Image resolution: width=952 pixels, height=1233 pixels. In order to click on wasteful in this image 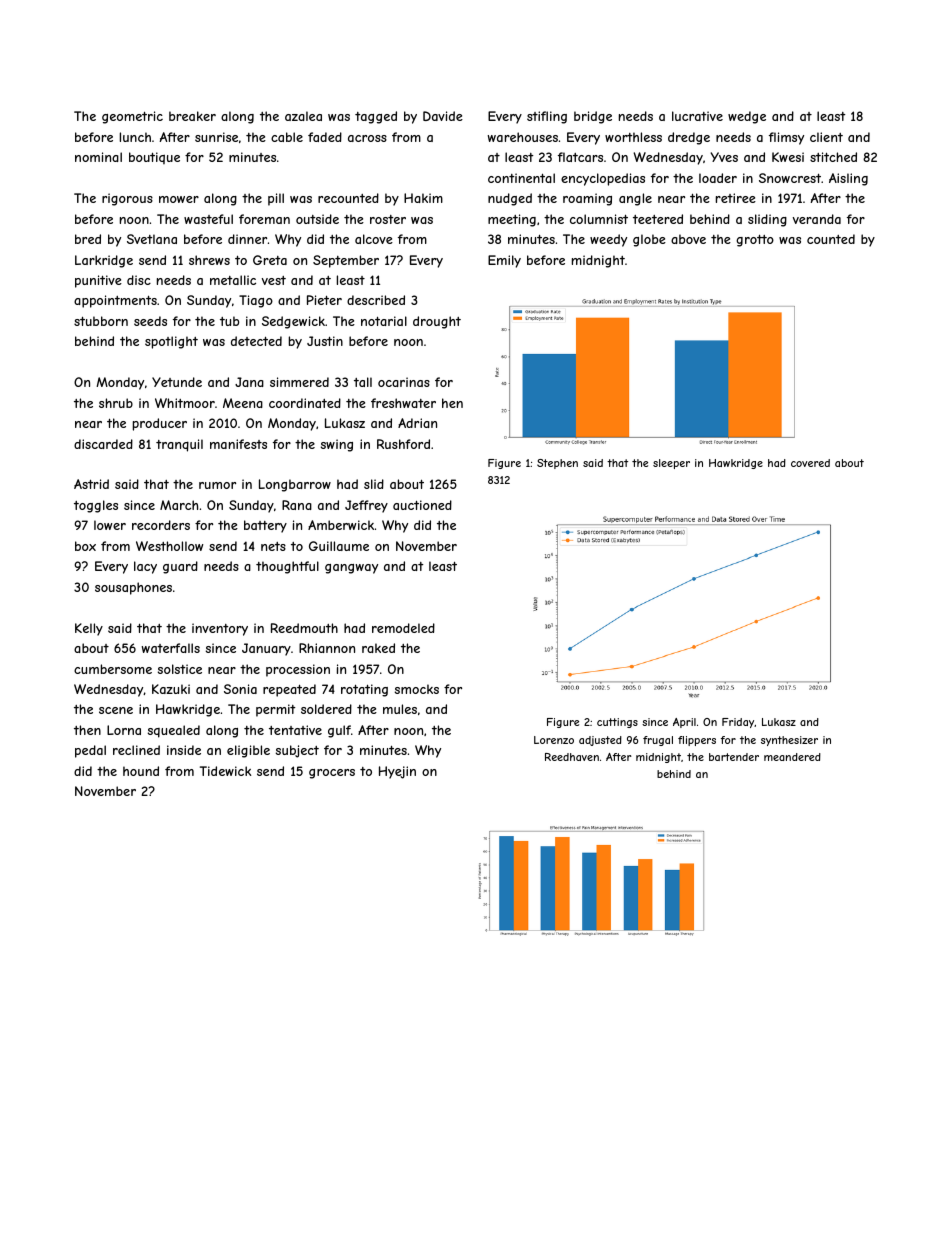, I will do `click(208, 219)`.
